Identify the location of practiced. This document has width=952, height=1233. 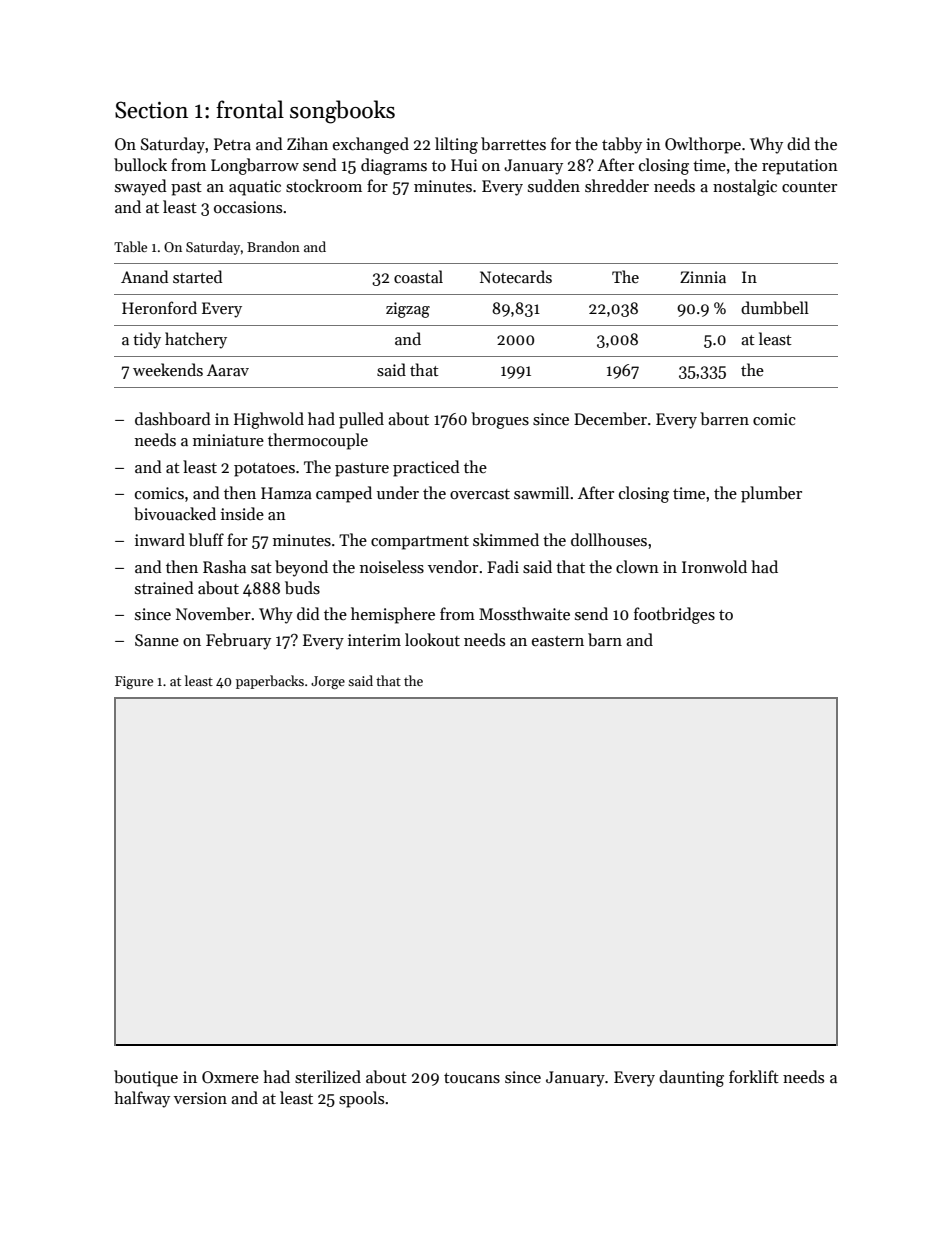
(426, 468).
